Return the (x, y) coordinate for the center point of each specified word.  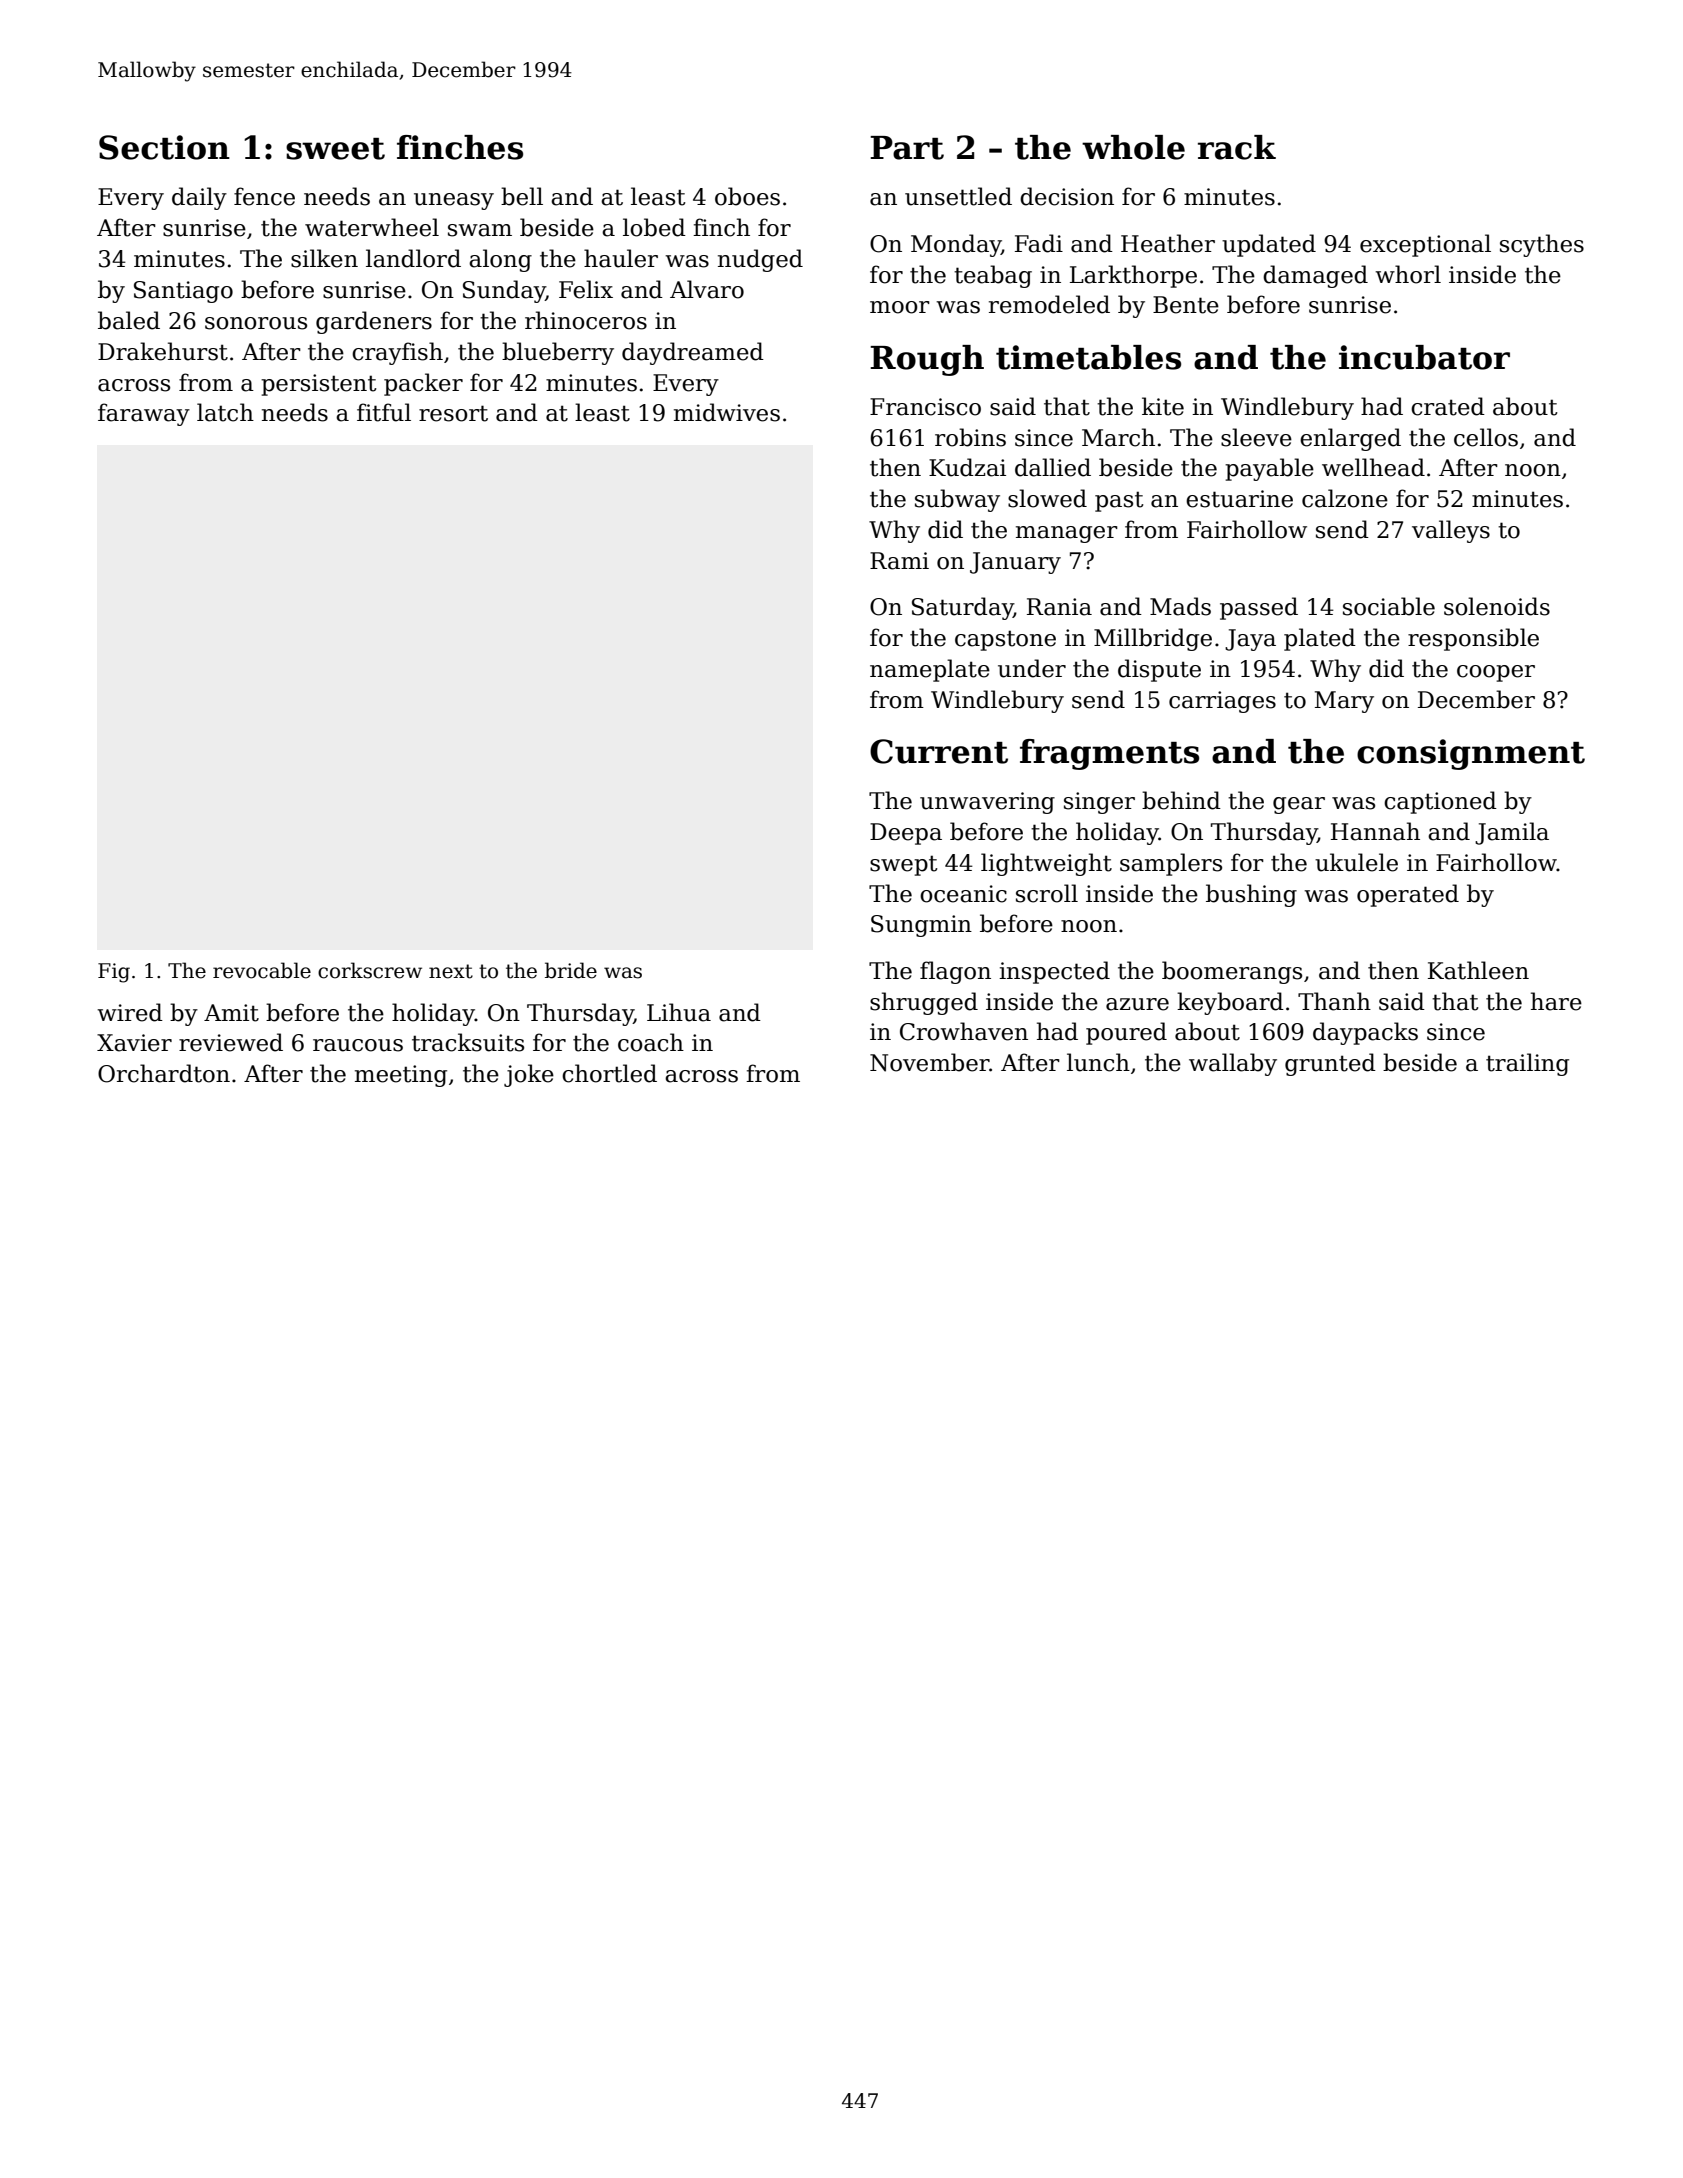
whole (1133, 147)
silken (324, 258)
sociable (1389, 606)
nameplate (930, 670)
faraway (144, 414)
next (451, 971)
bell (522, 196)
